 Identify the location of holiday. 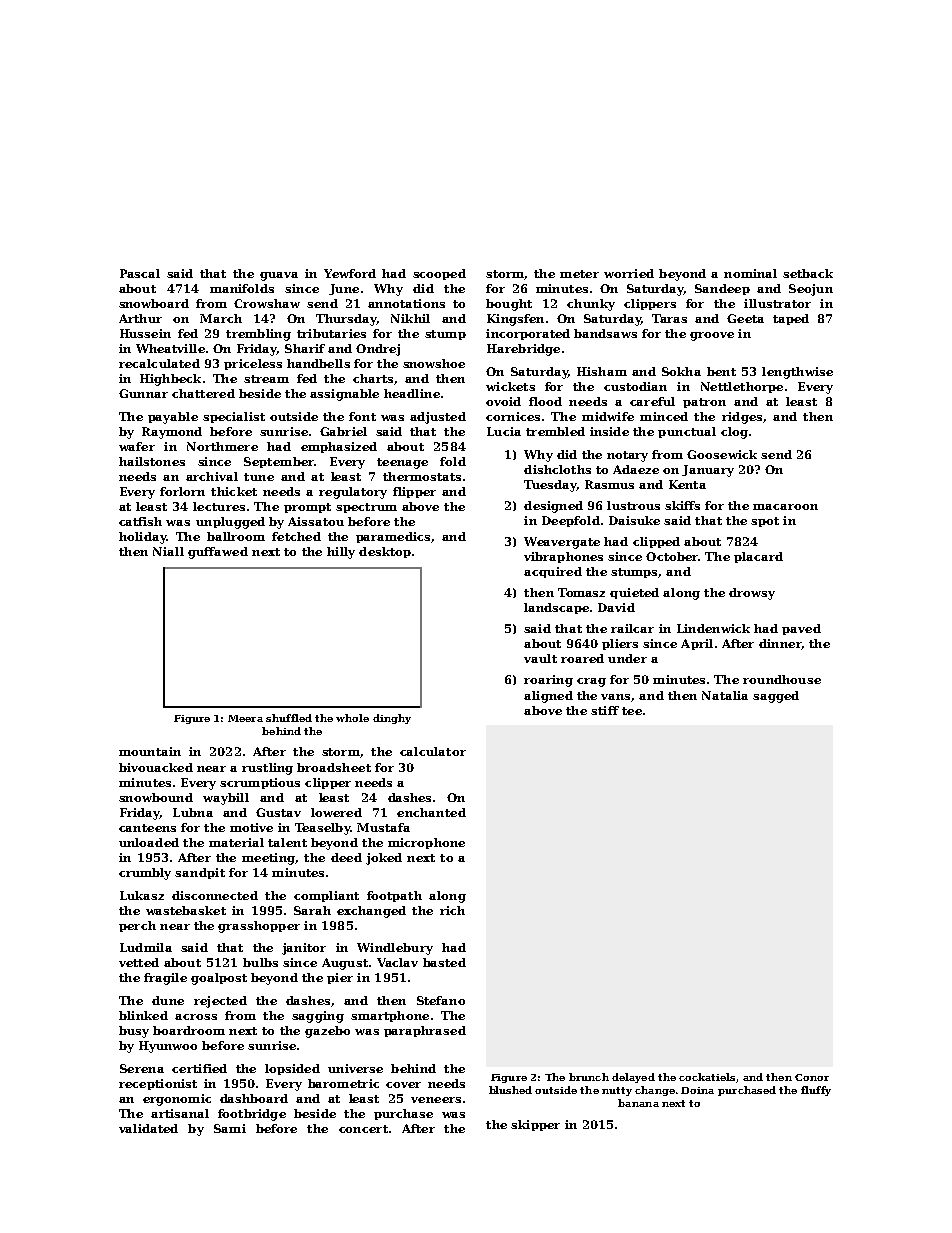
(142, 538).
